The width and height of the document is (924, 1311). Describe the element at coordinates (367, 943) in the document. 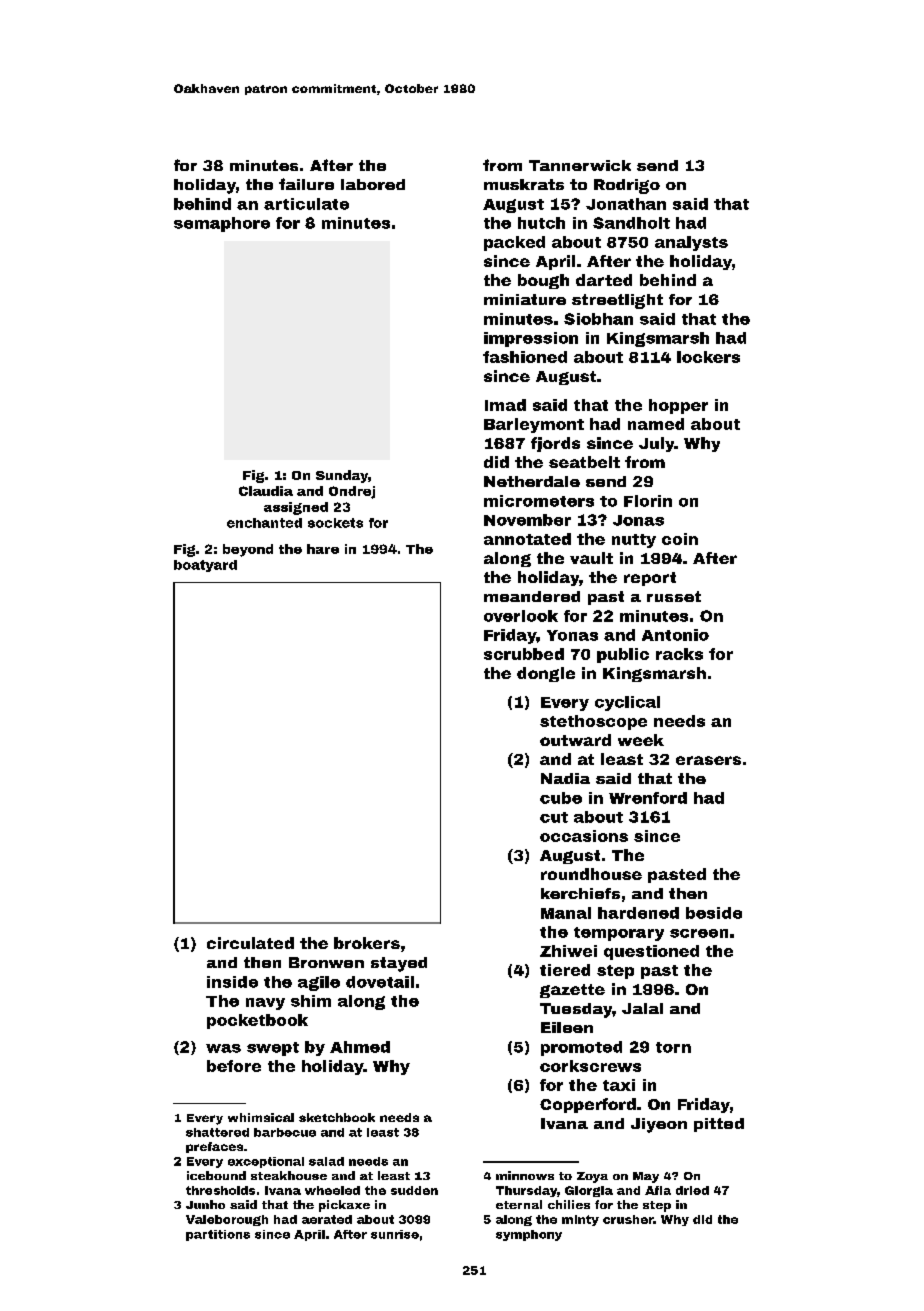

I see `brokers` at that location.
